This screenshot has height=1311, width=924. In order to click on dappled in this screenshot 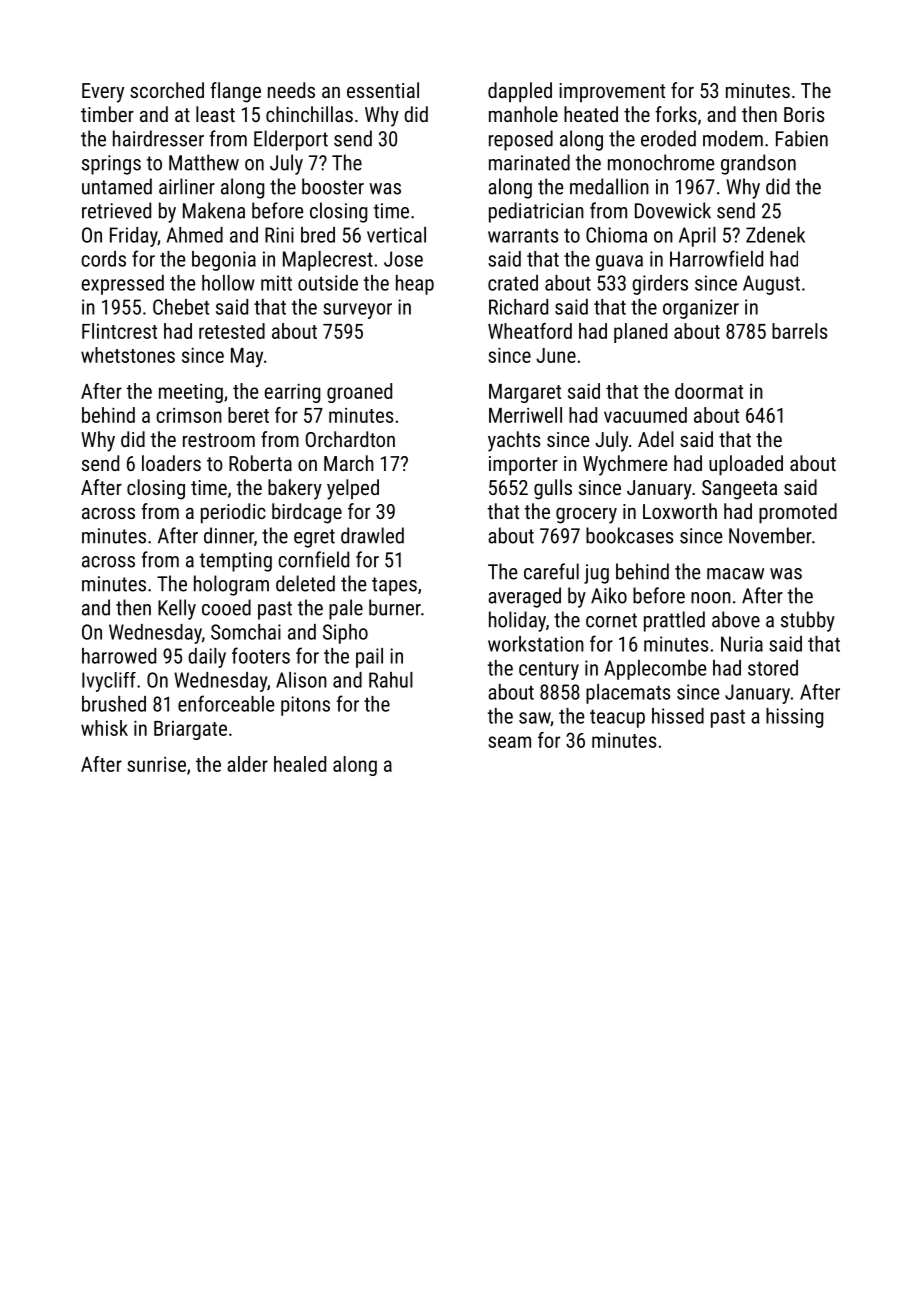, I will do `click(520, 92)`.
